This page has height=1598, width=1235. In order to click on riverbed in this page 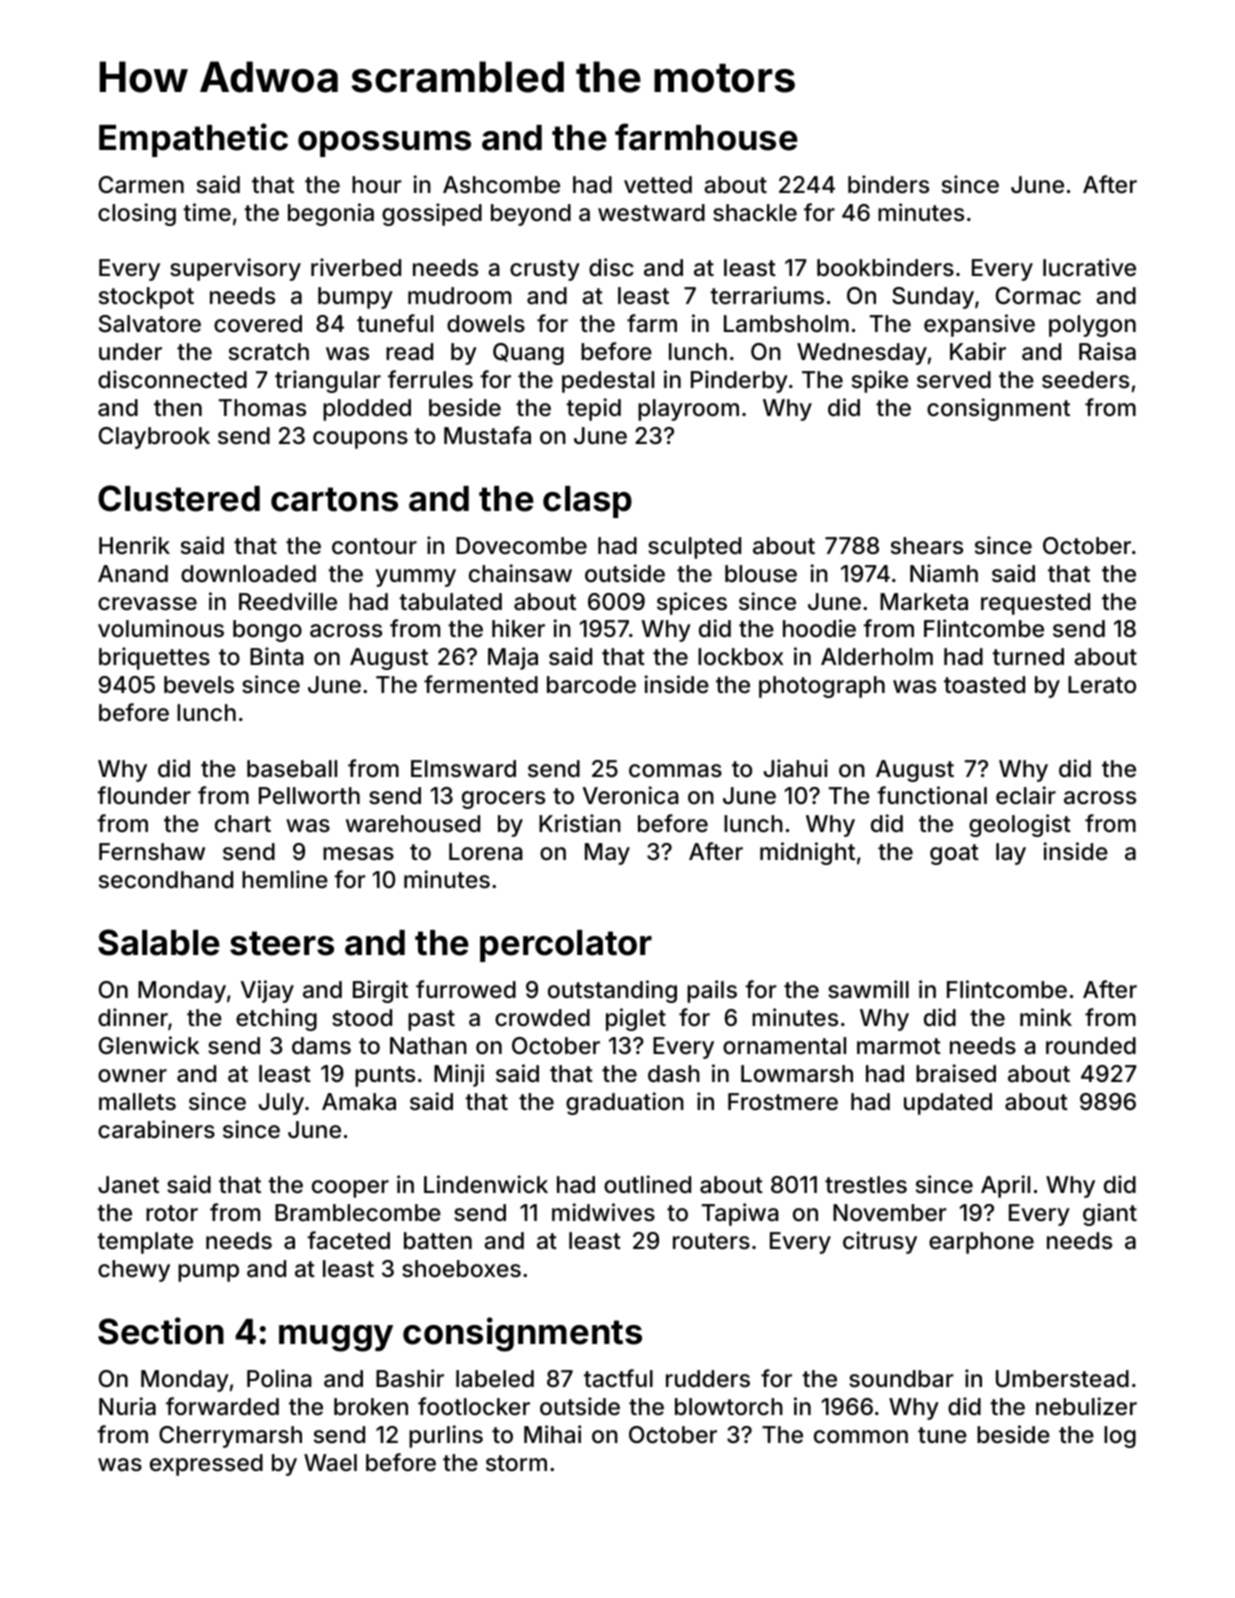, I will do `click(356, 267)`.
